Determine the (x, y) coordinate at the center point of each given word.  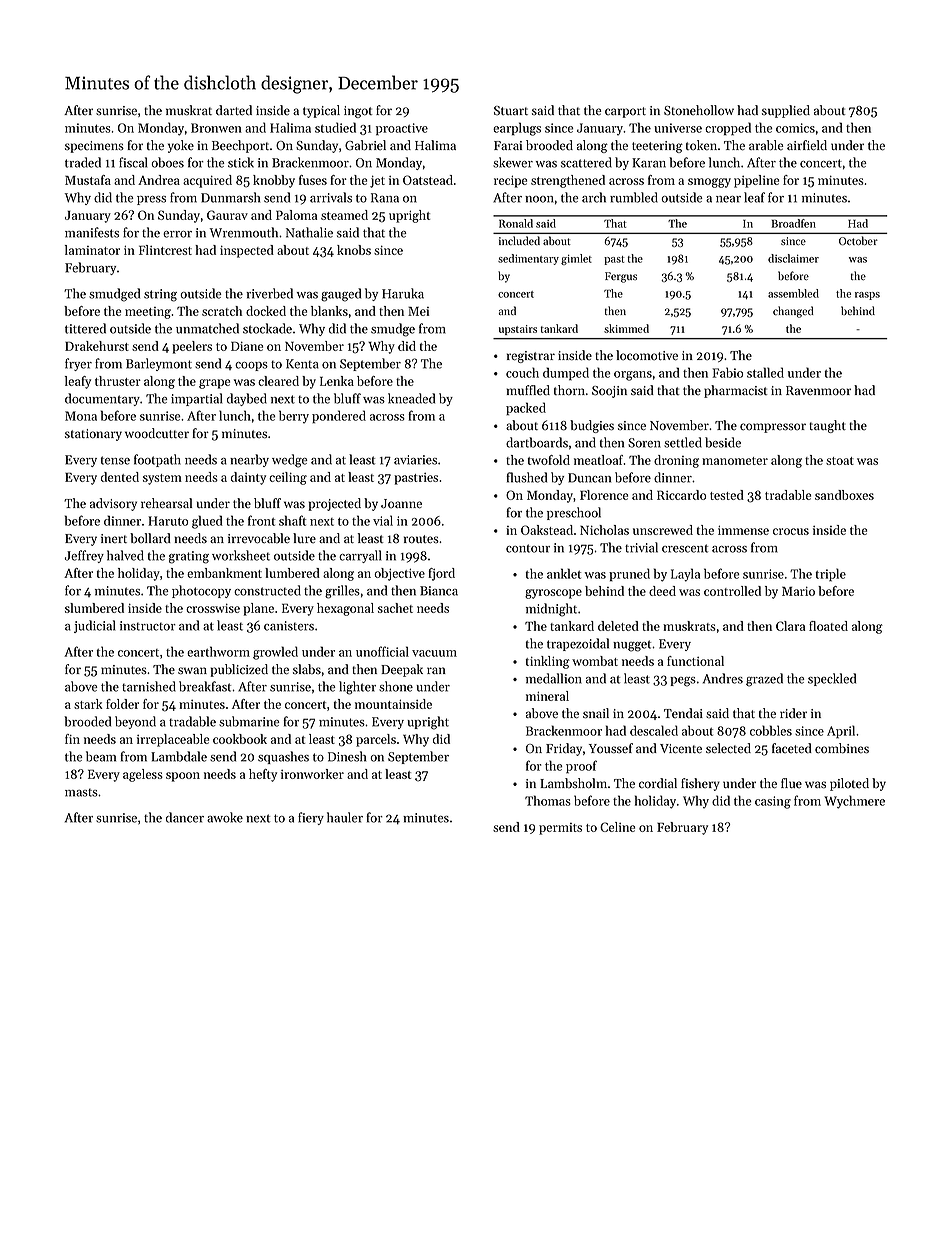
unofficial (382, 651)
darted (234, 110)
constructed (267, 590)
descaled (654, 730)
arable (766, 145)
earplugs (517, 129)
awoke (225, 817)
